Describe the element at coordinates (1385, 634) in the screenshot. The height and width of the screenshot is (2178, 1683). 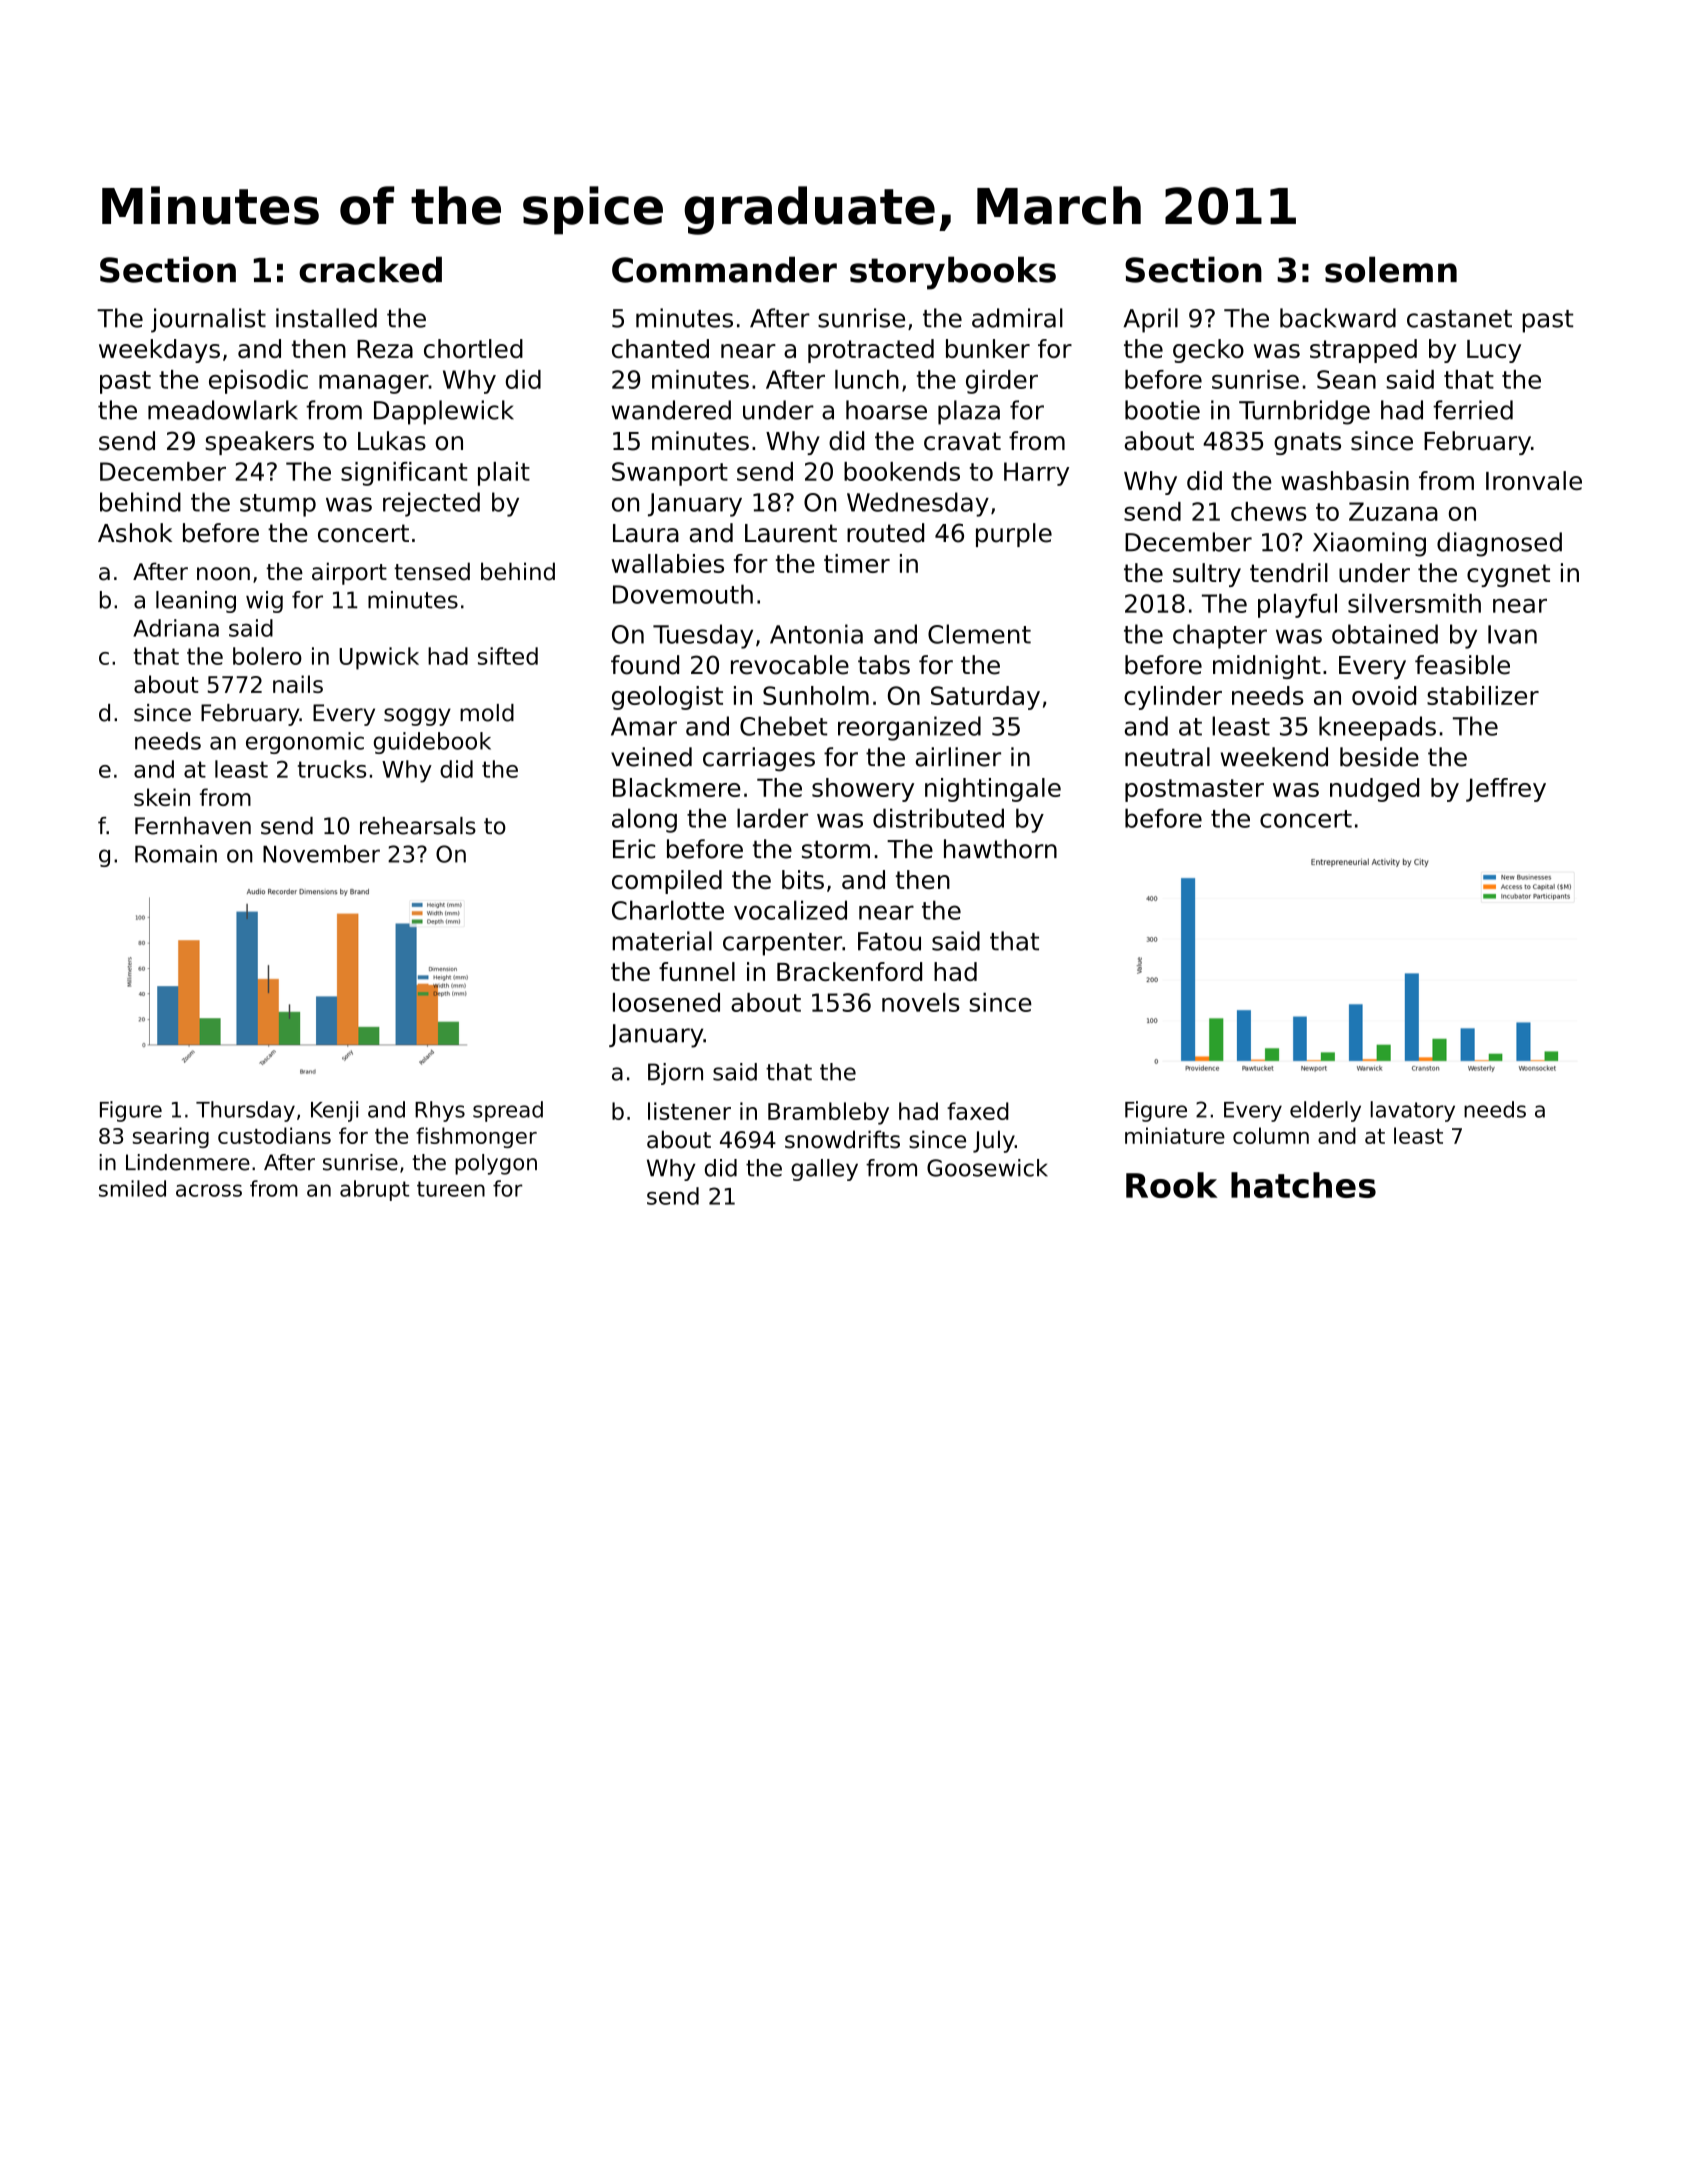
I see `obtained` at that location.
